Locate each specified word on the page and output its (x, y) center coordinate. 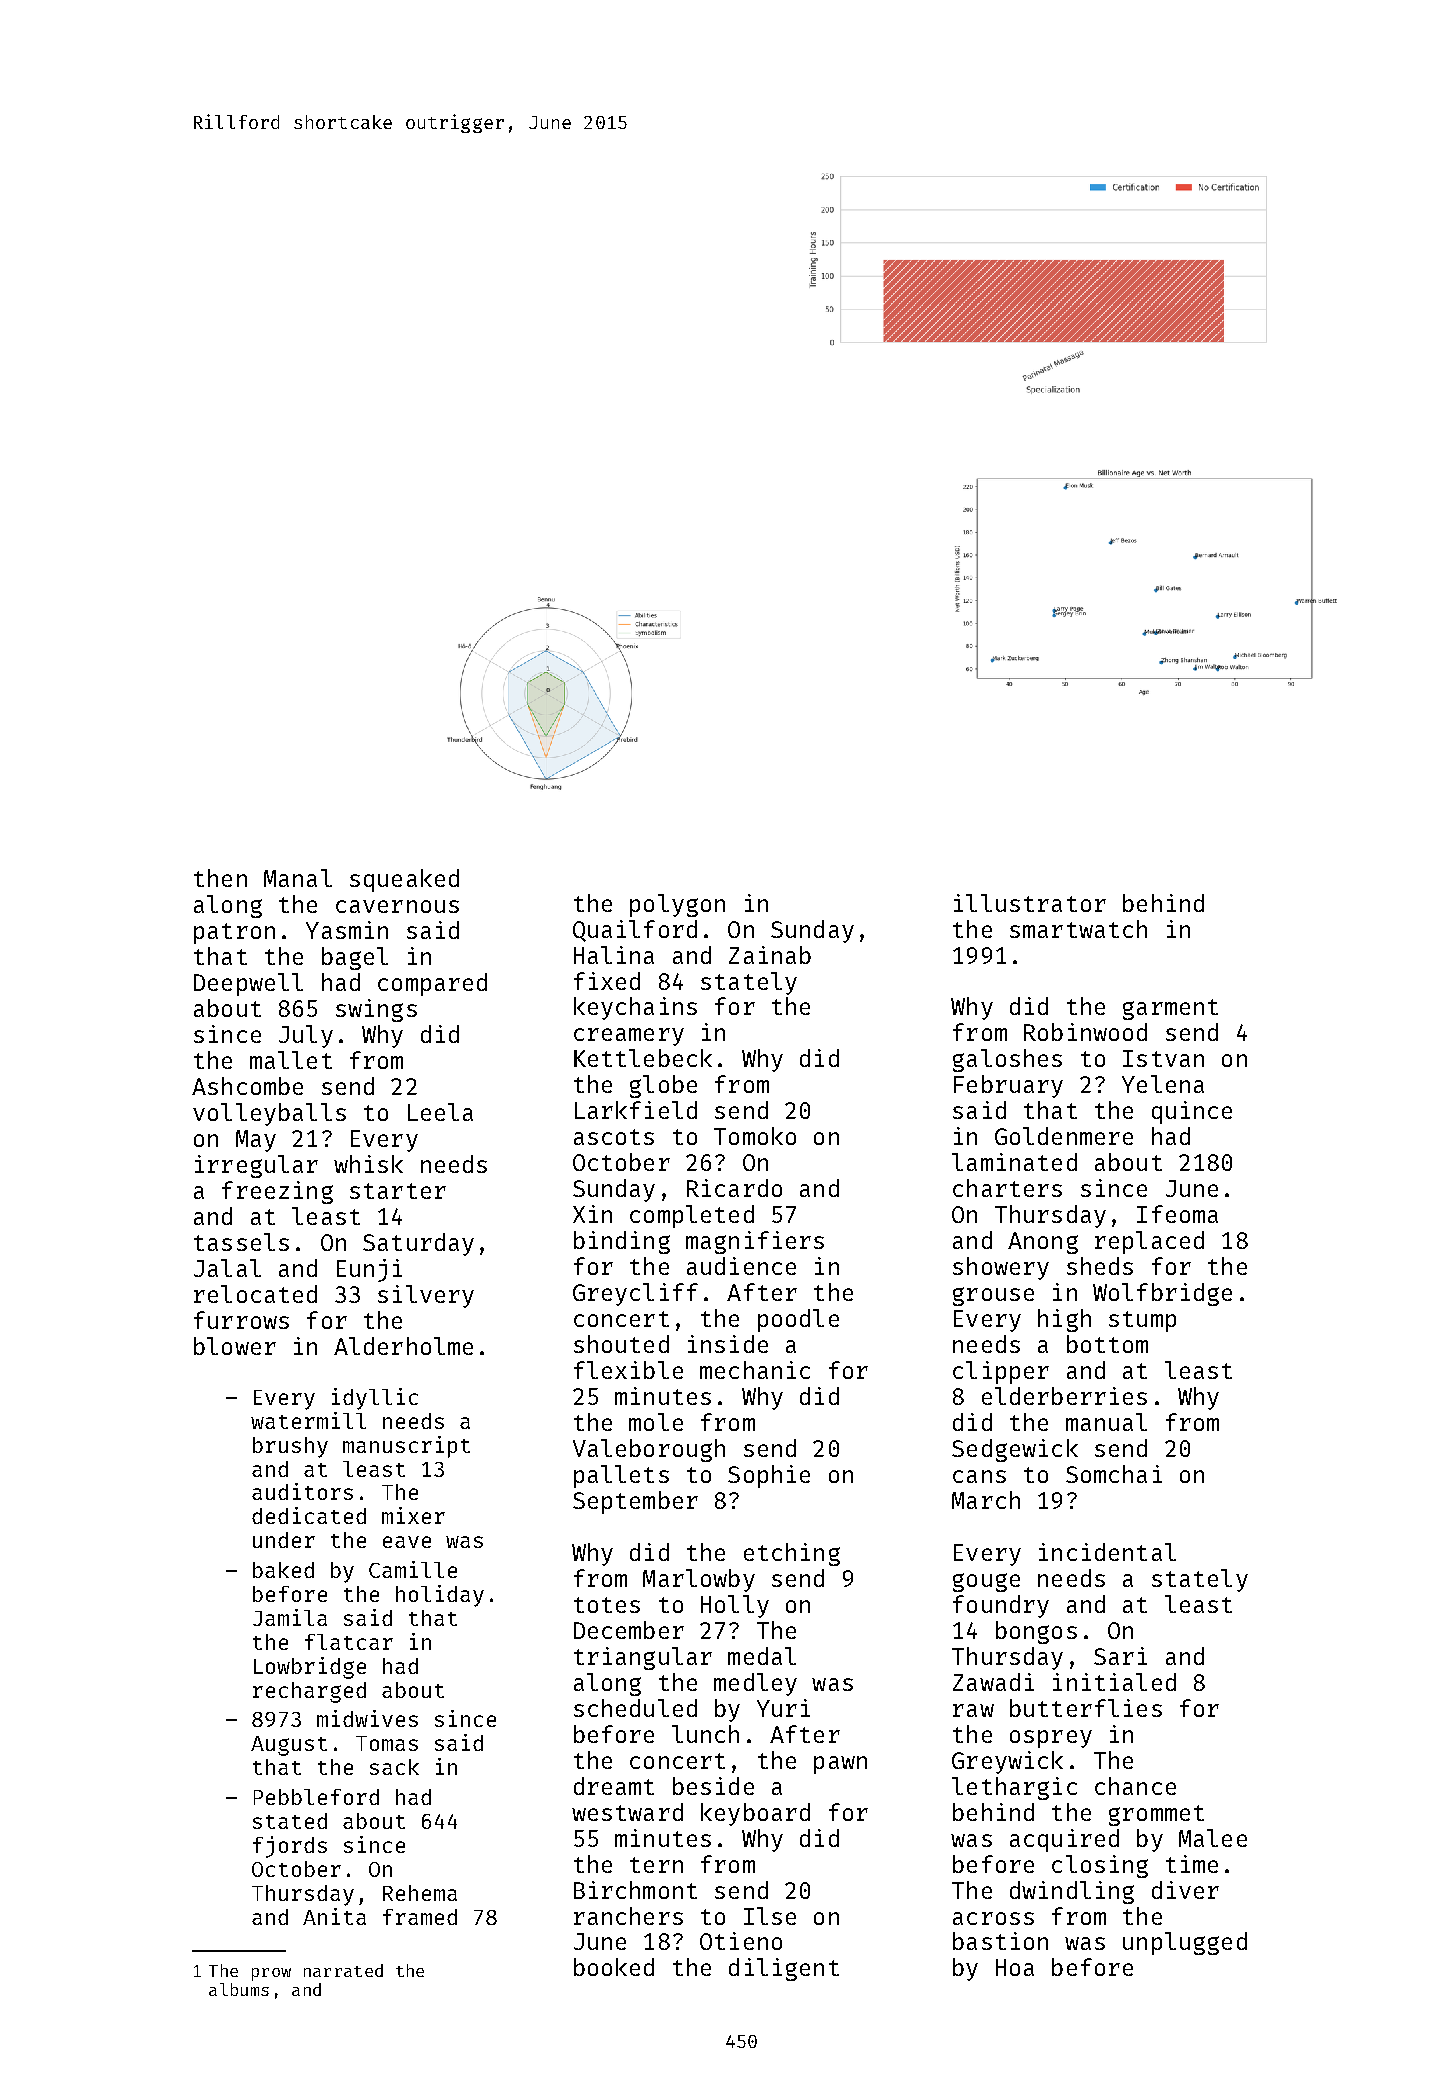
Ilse (770, 1916)
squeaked (404, 880)
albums (239, 1989)
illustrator (1030, 903)
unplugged (1185, 1943)
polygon (677, 905)
